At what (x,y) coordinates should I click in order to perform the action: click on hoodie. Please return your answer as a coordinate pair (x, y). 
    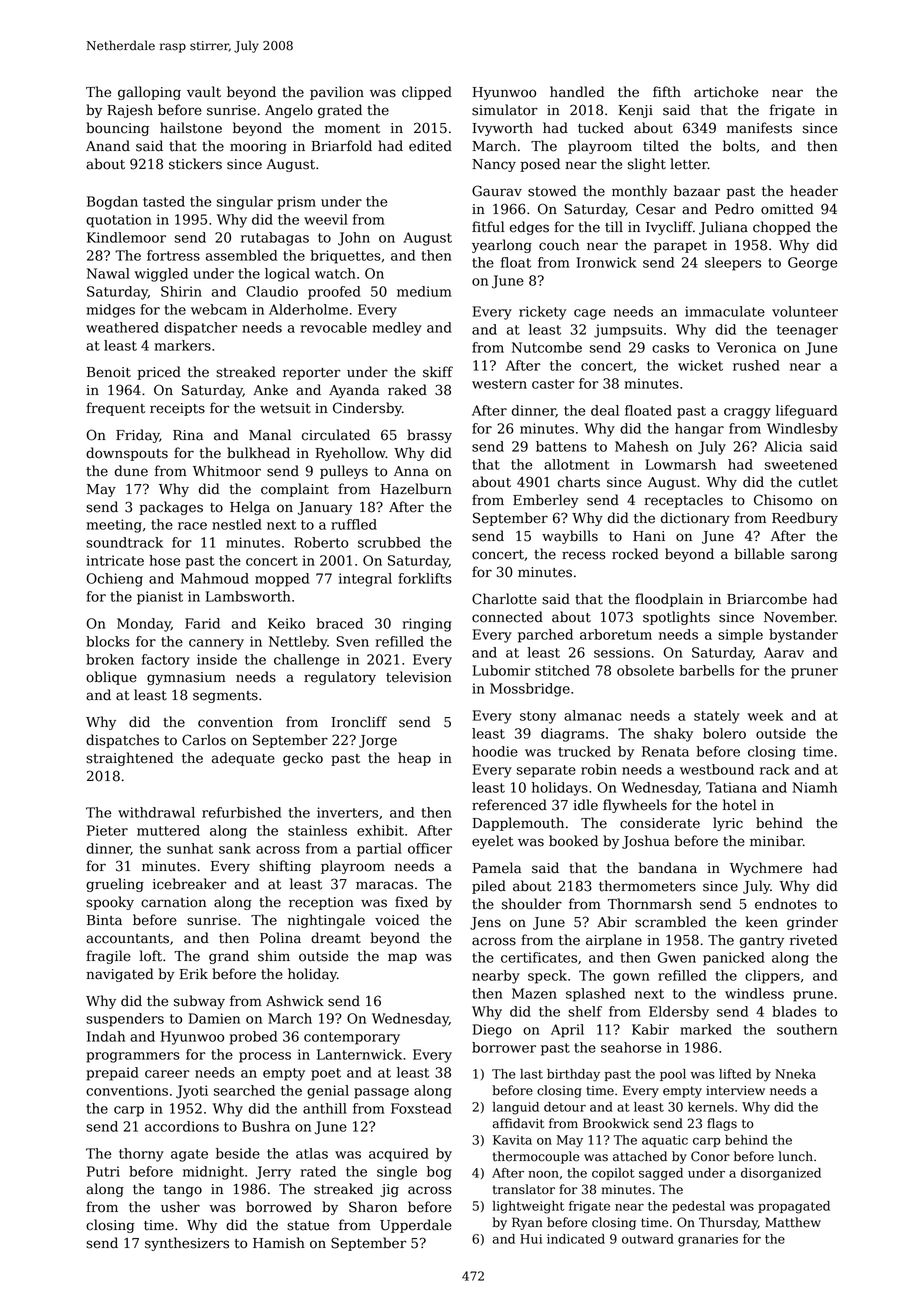
    Looking at the image, I should click on (495, 751).
